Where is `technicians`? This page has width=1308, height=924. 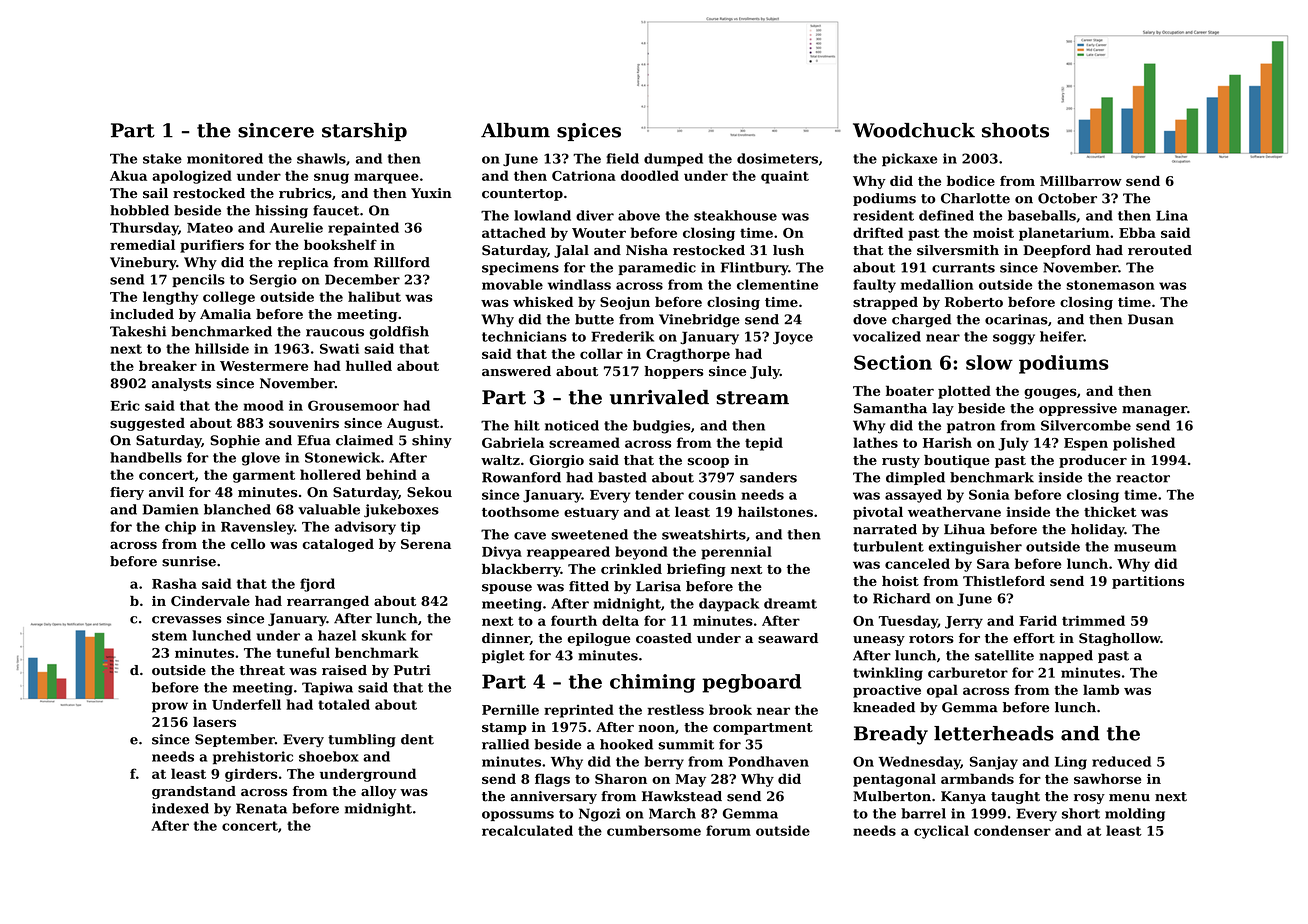 technicians is located at coordinates (524, 336).
